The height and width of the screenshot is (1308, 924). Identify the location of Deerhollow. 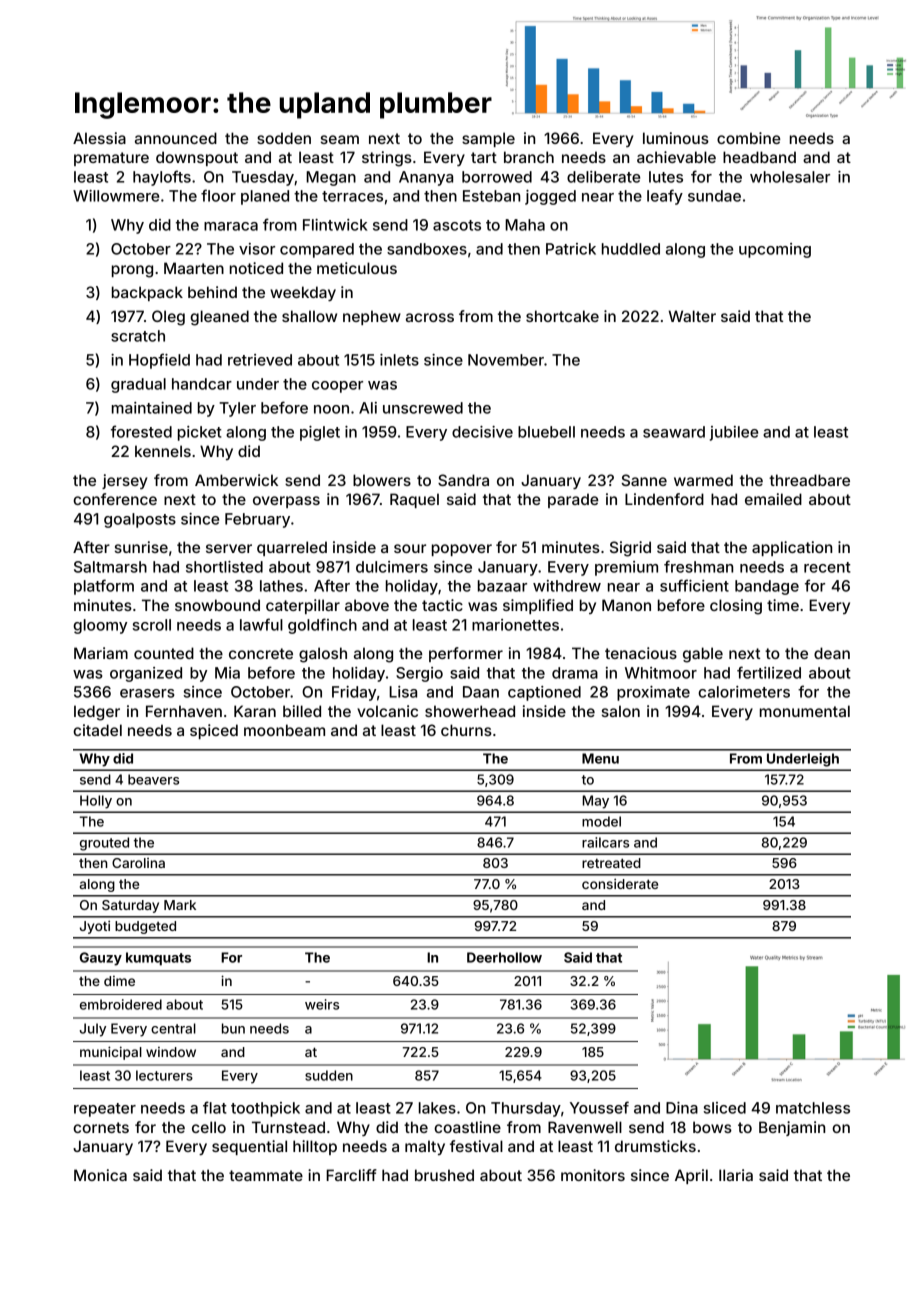
(504, 957).
